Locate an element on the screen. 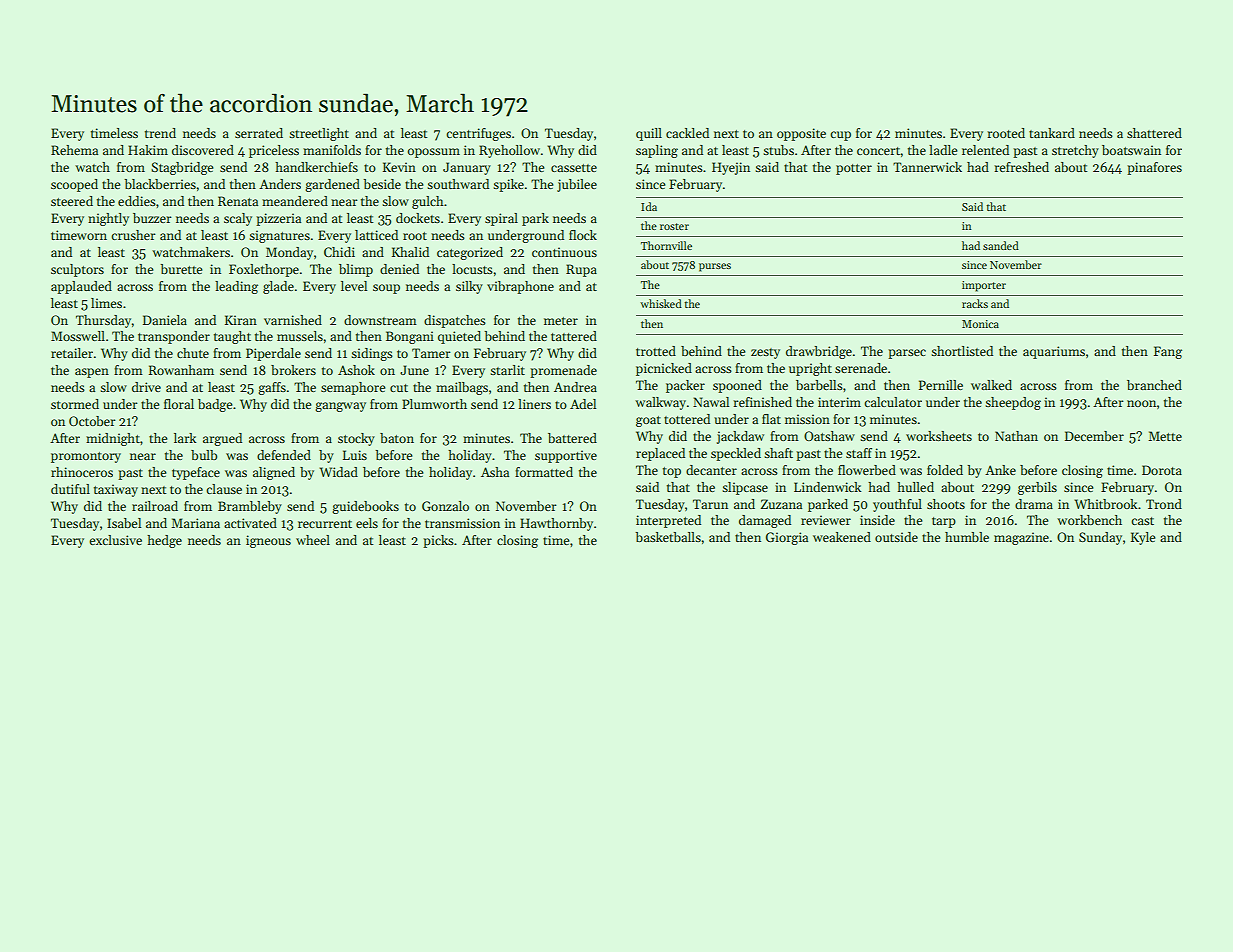  quill is located at coordinates (649, 134).
